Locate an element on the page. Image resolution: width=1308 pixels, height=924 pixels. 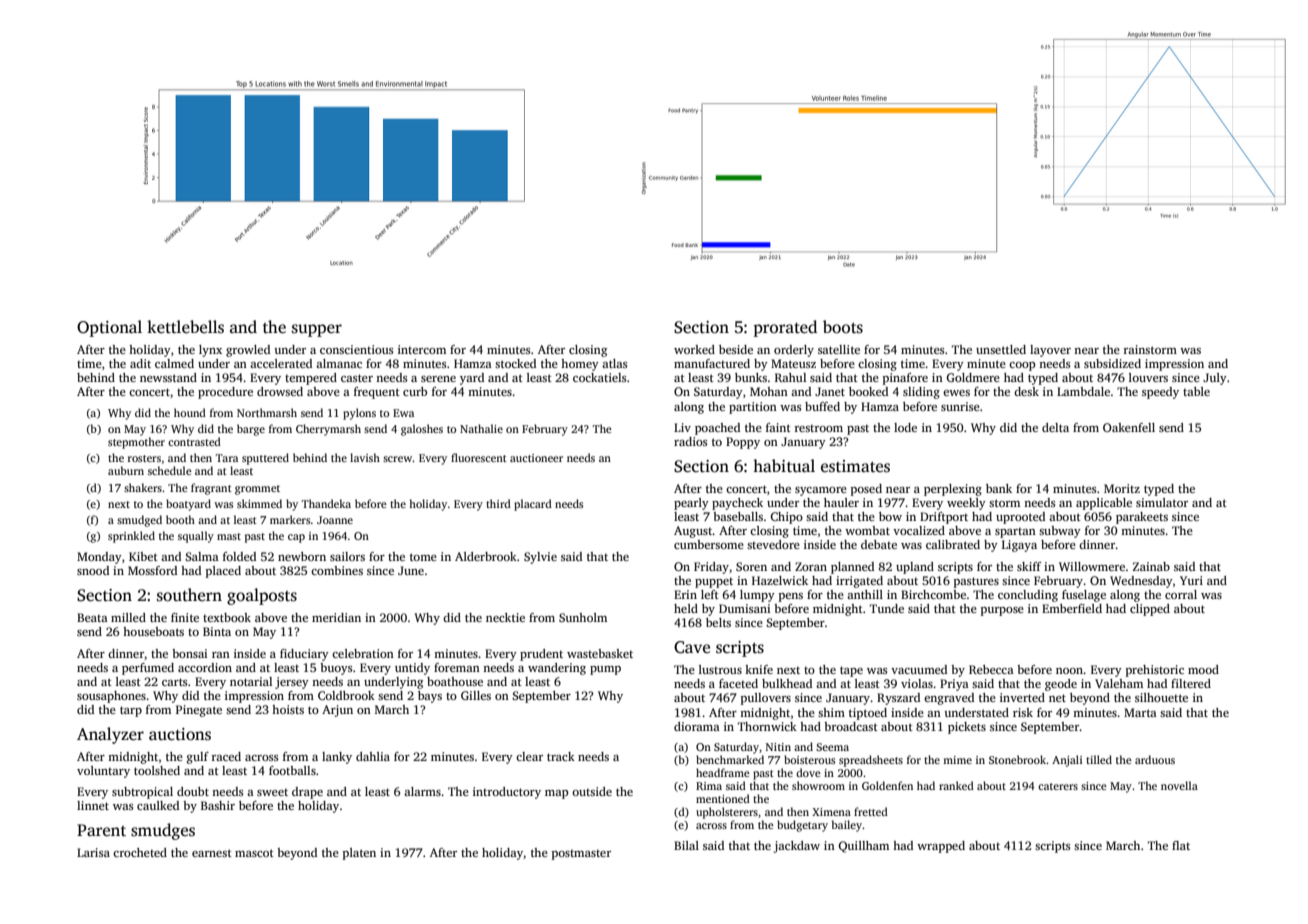
supper is located at coordinates (317, 330).
